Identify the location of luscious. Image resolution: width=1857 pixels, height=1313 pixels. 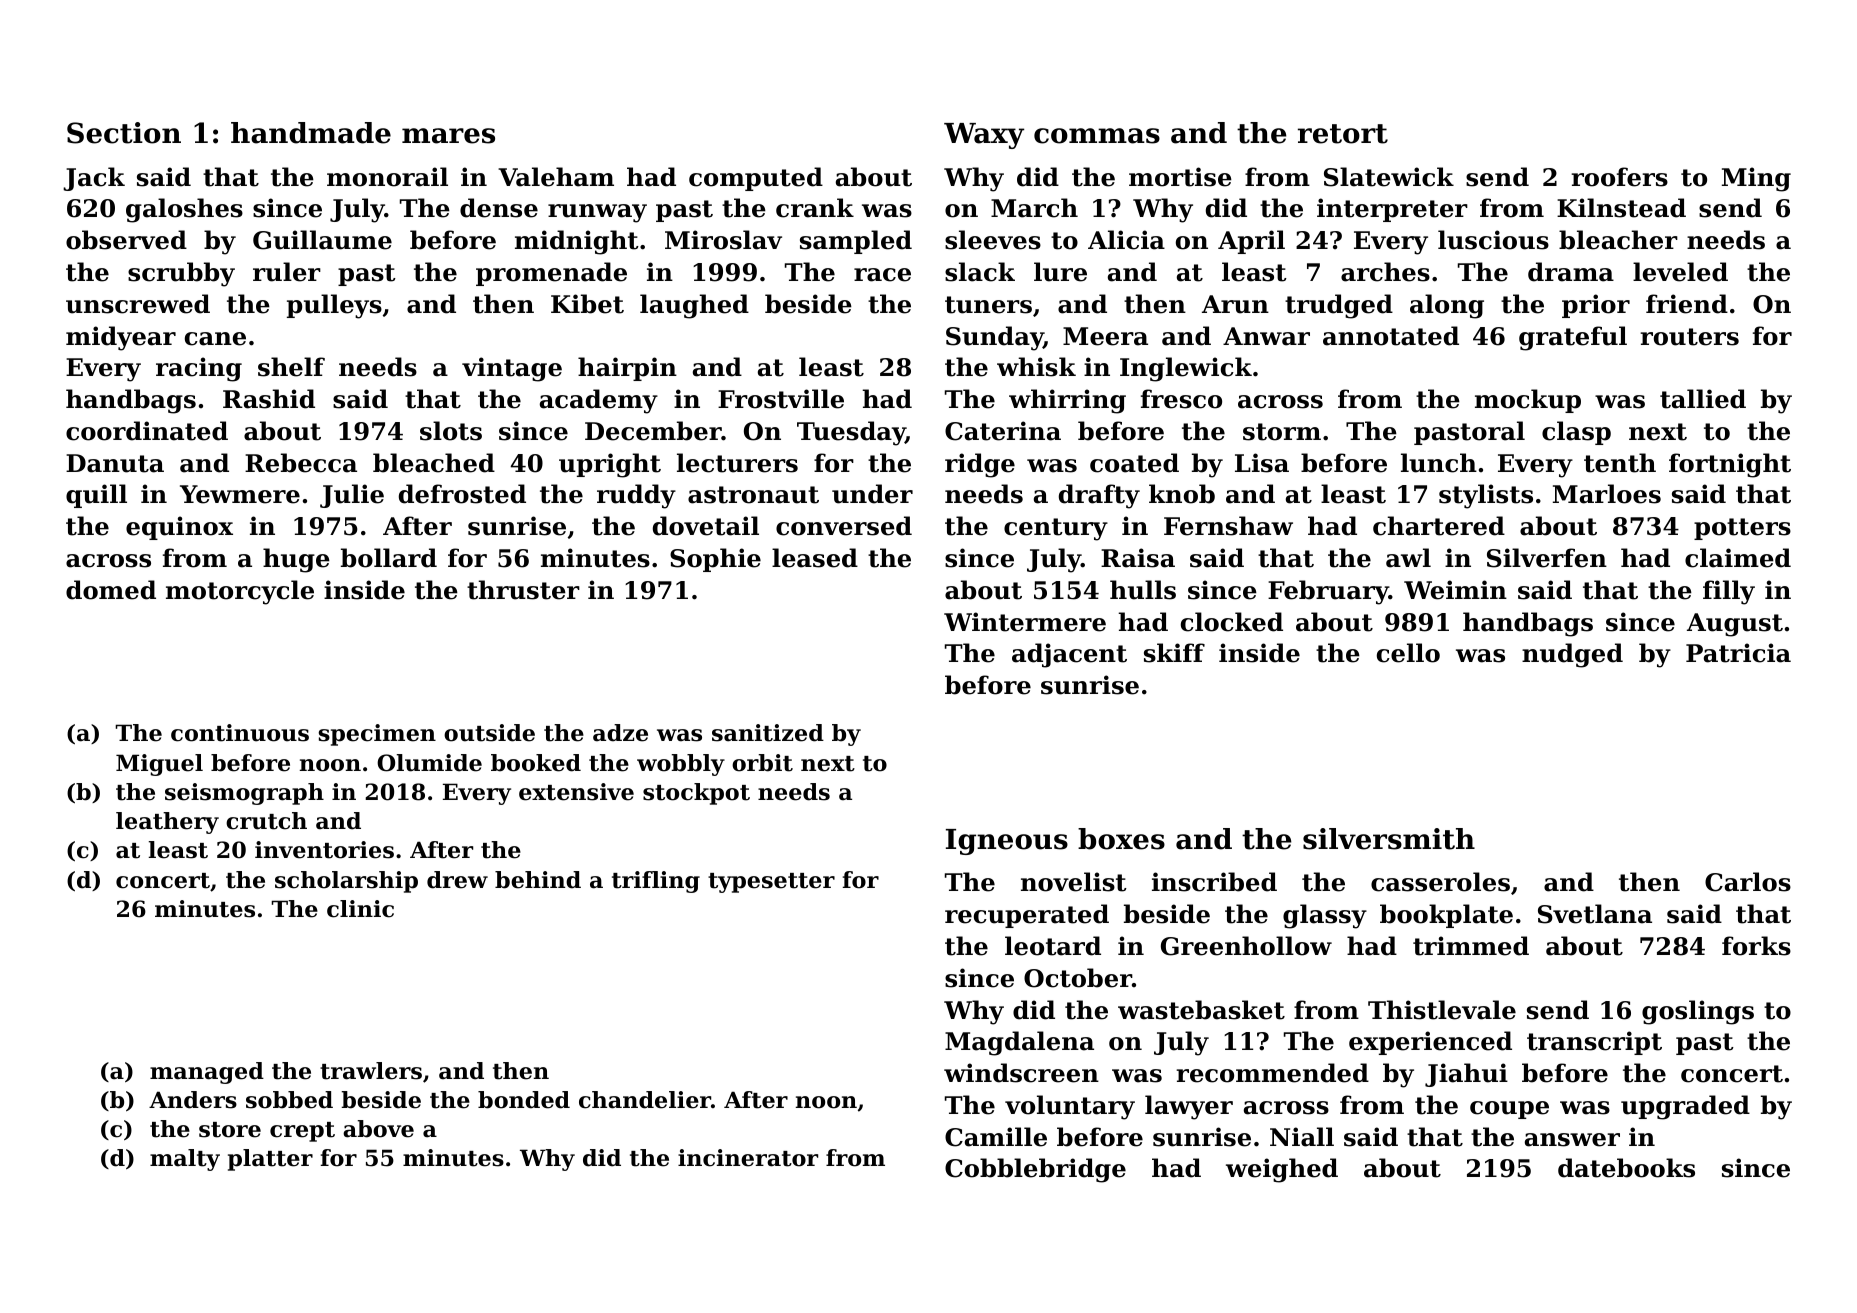
(1493, 240).
